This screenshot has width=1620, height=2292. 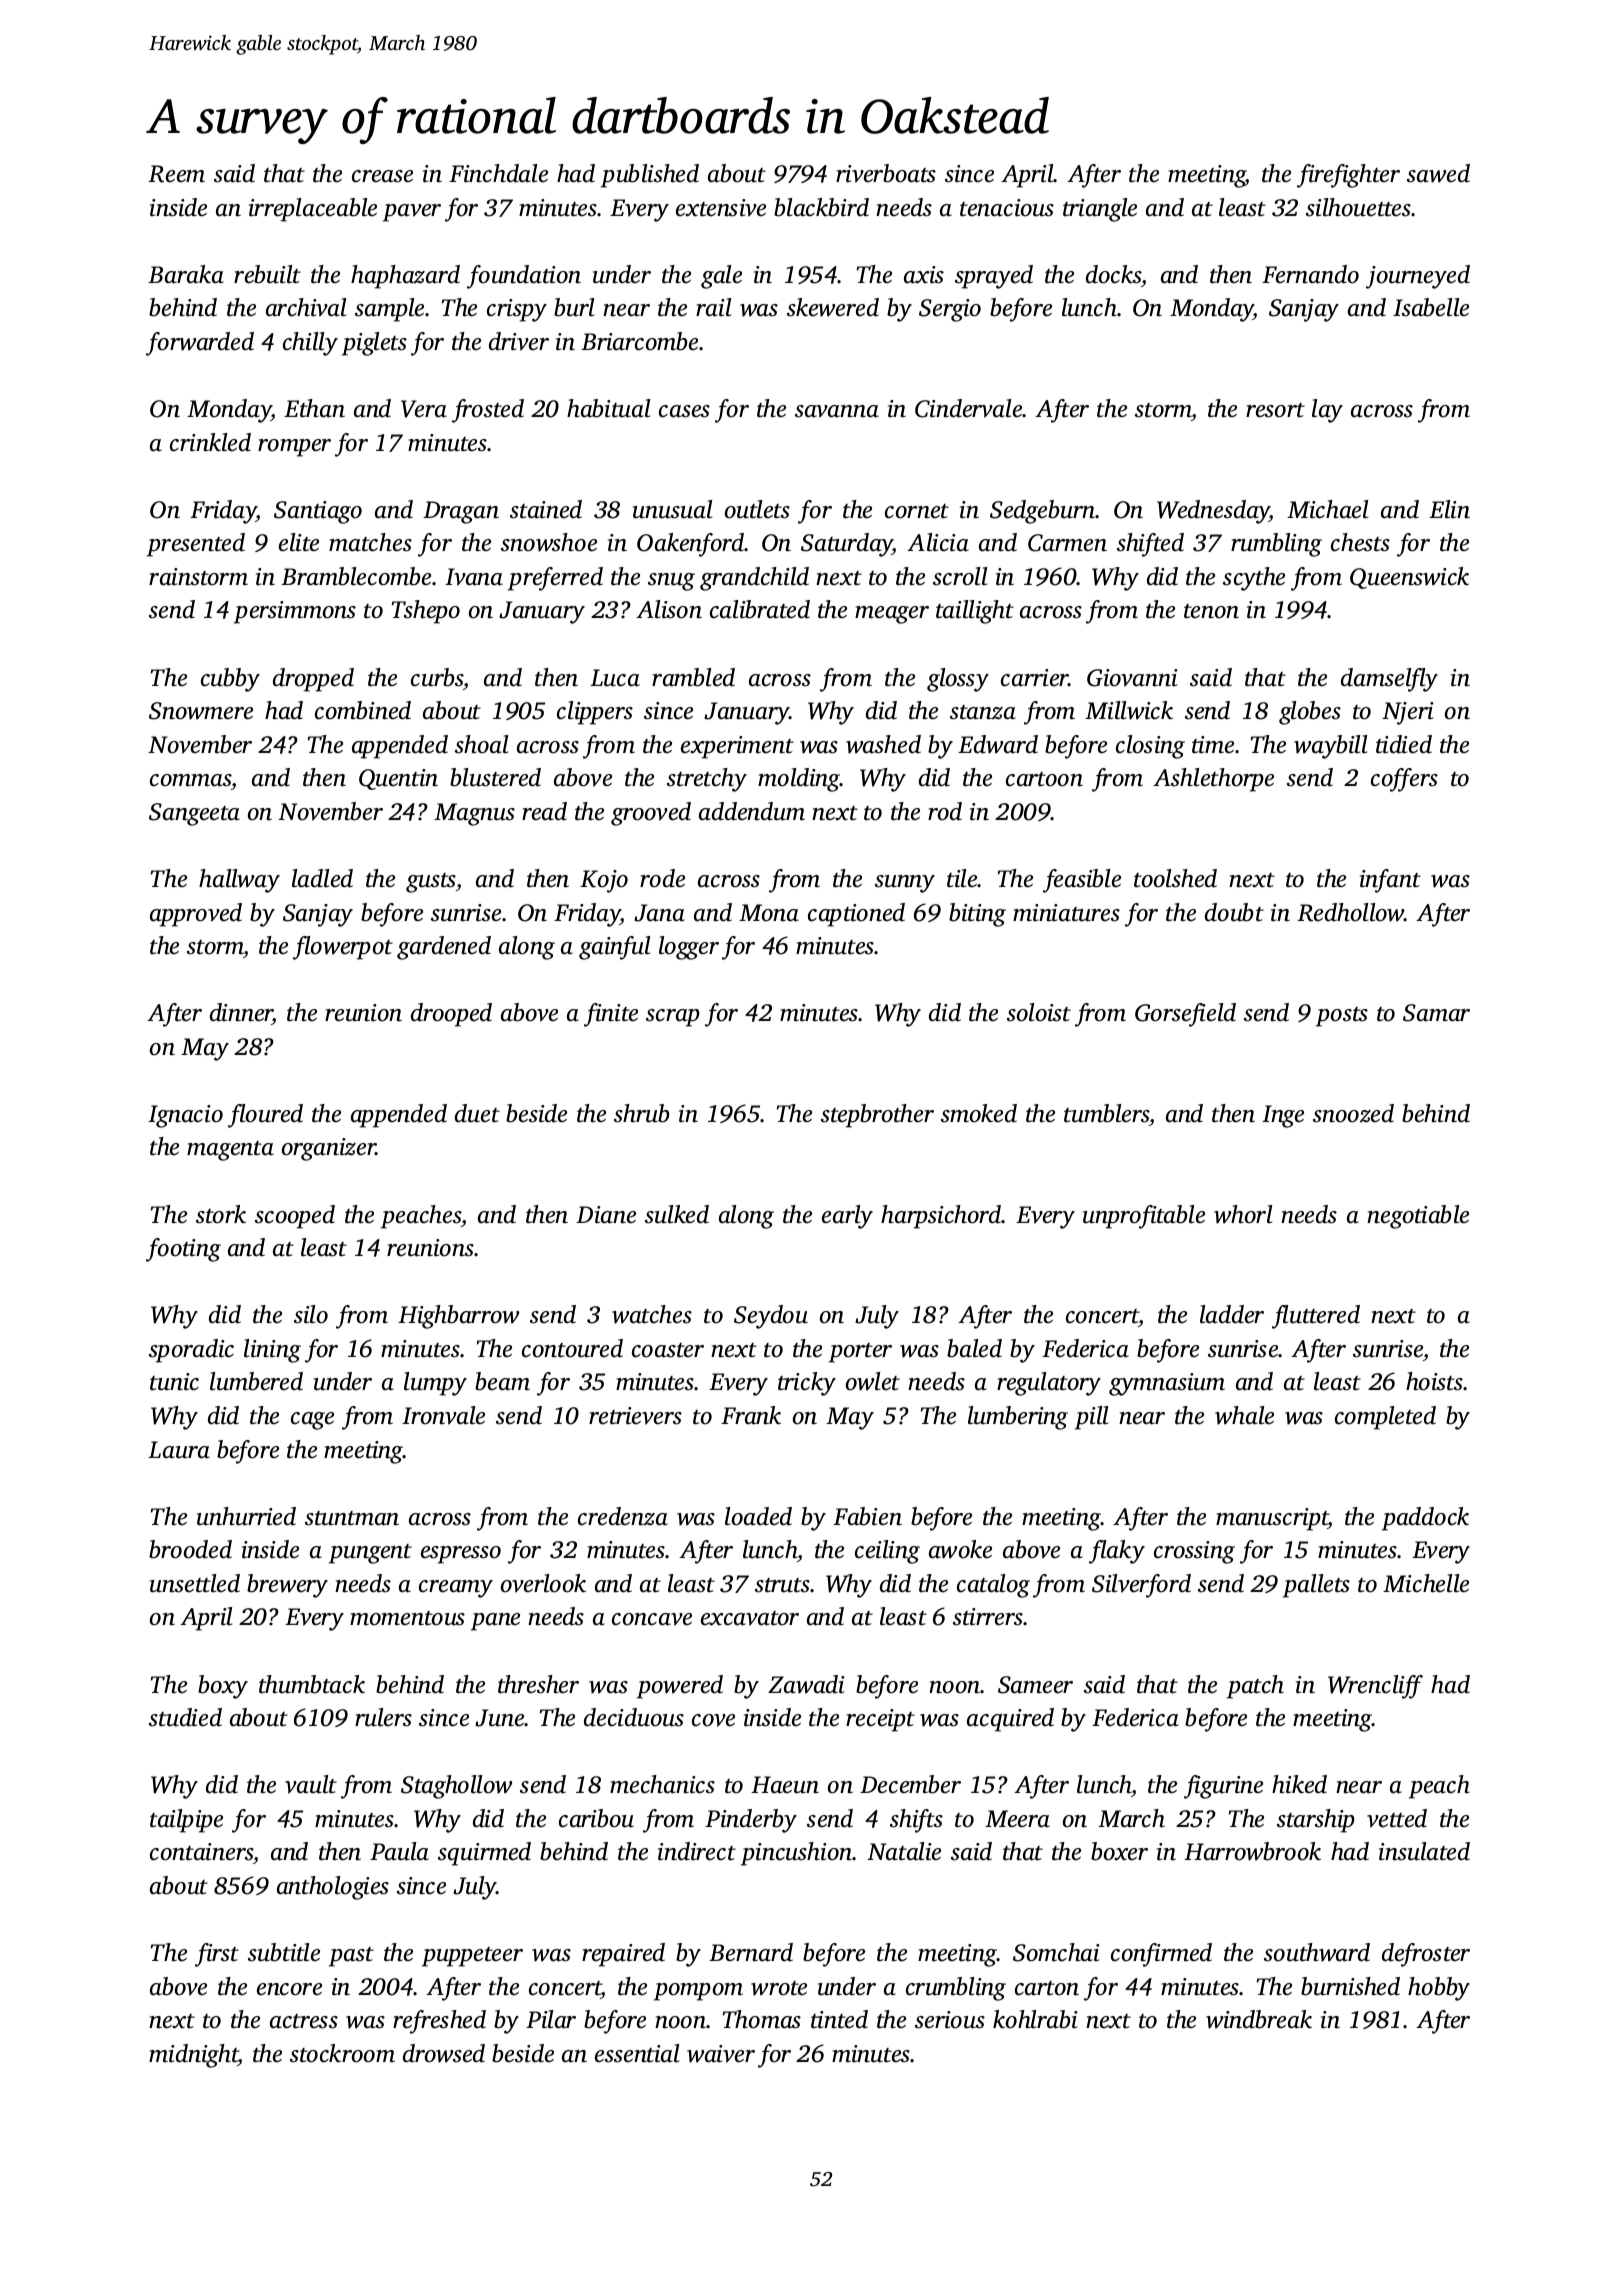 I want to click on firefighter, so click(x=1348, y=176).
